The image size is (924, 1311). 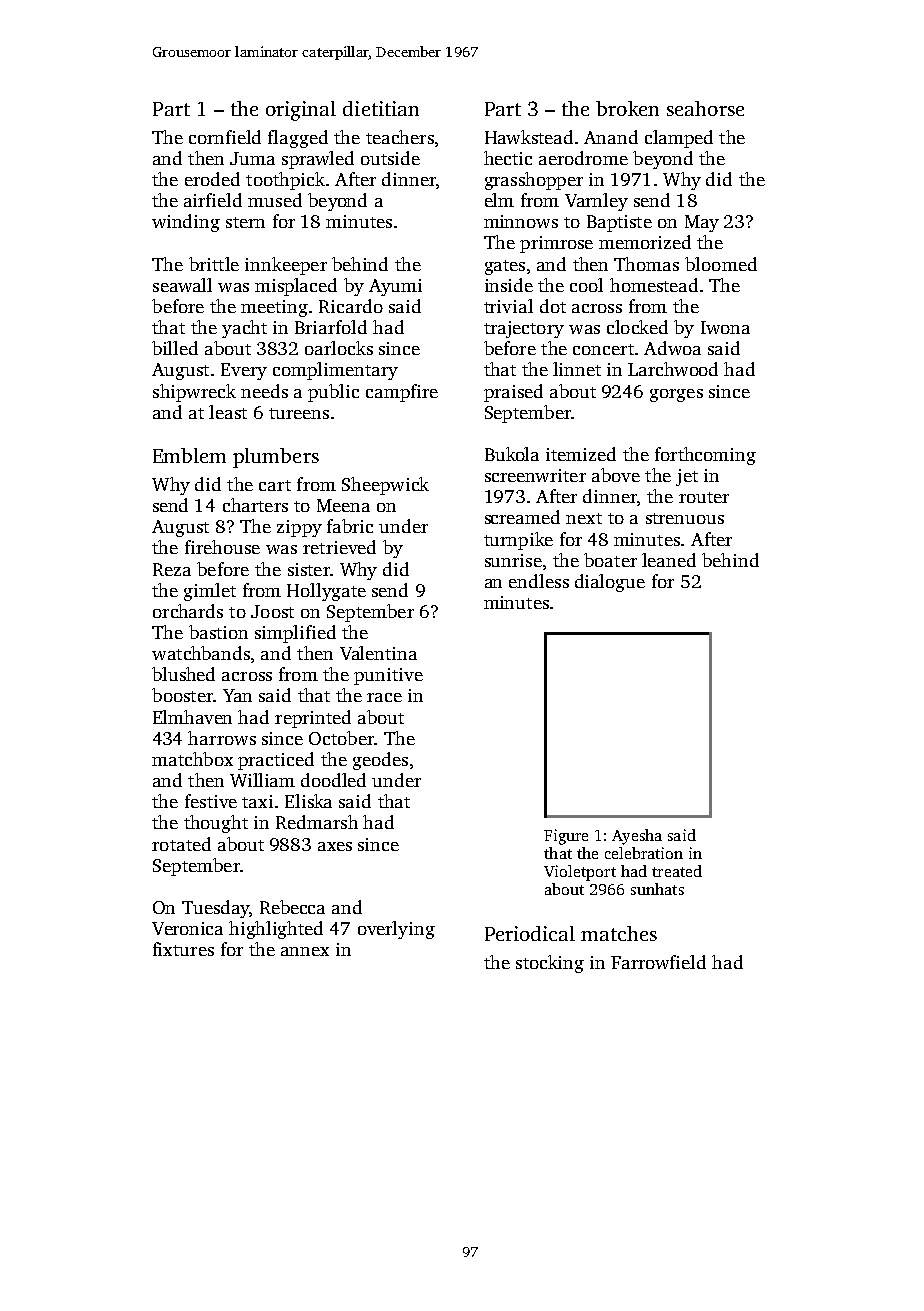 What do you see at coordinates (637, 837) in the page?
I see `Ayesha` at bounding box center [637, 837].
